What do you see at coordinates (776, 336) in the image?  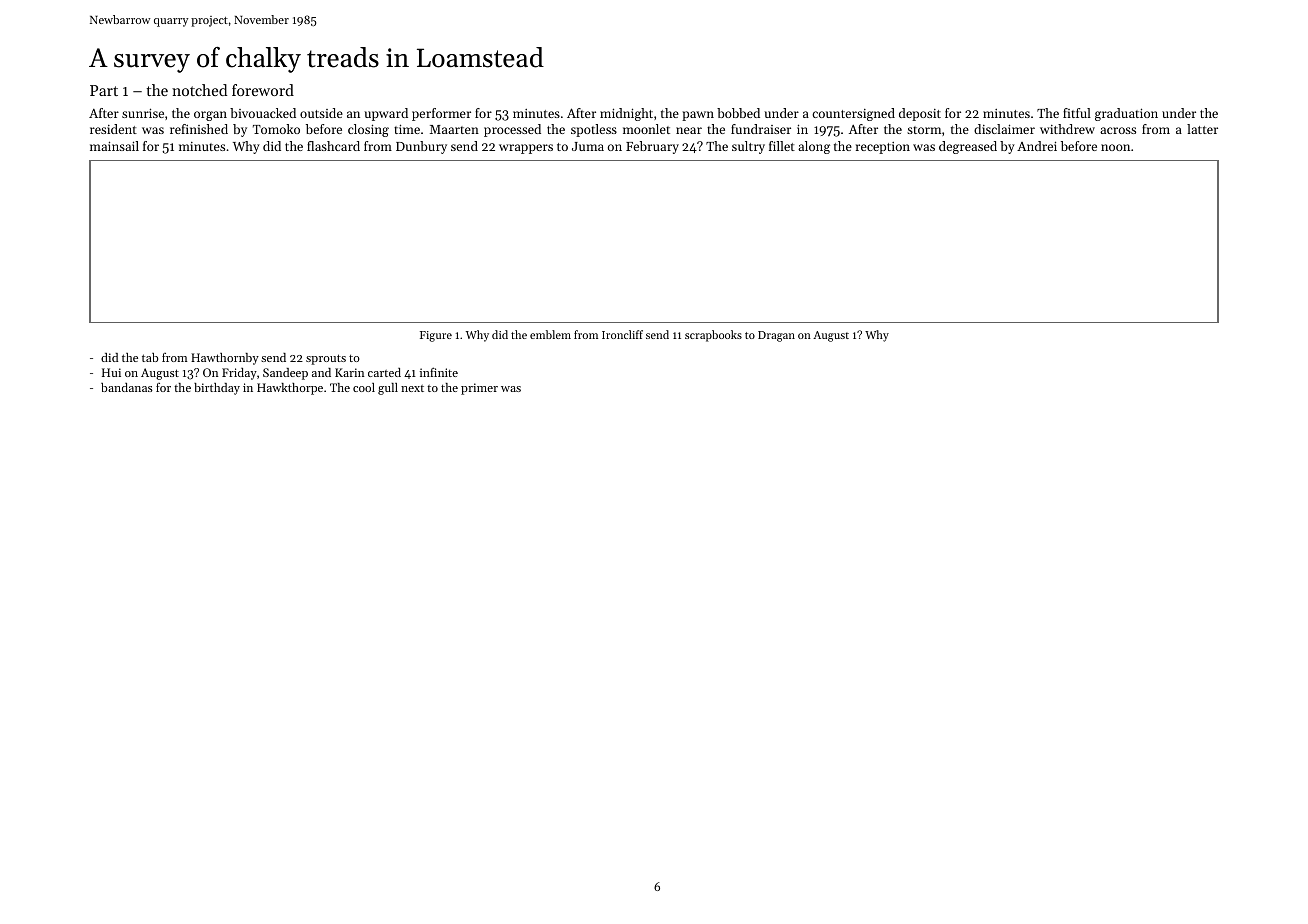 I see `Dragan` at bounding box center [776, 336].
